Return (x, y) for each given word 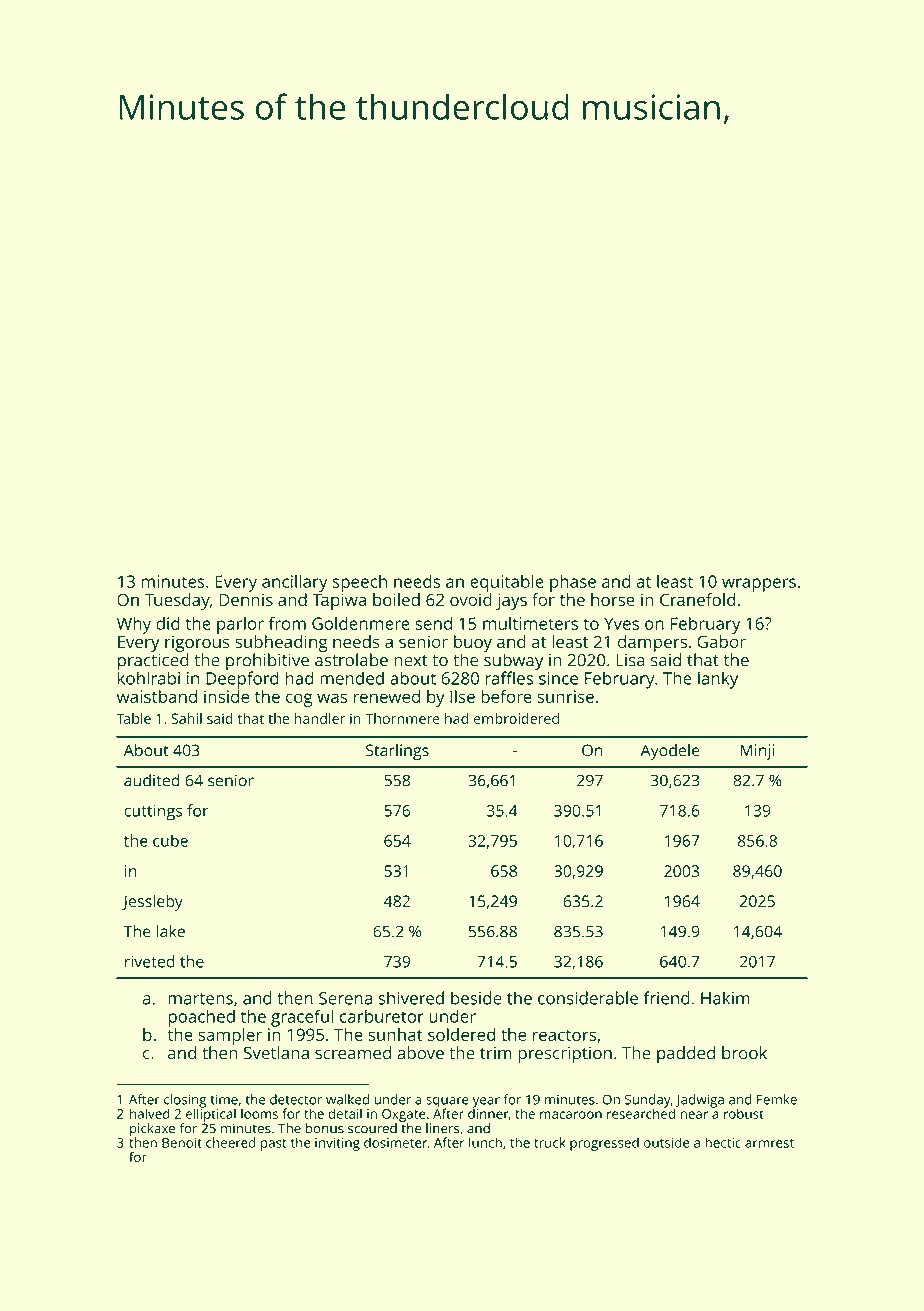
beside (476, 998)
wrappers (759, 585)
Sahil (186, 718)
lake (171, 931)
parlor (240, 625)
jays (511, 601)
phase (573, 583)
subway (513, 662)
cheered (231, 1142)
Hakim (725, 998)
